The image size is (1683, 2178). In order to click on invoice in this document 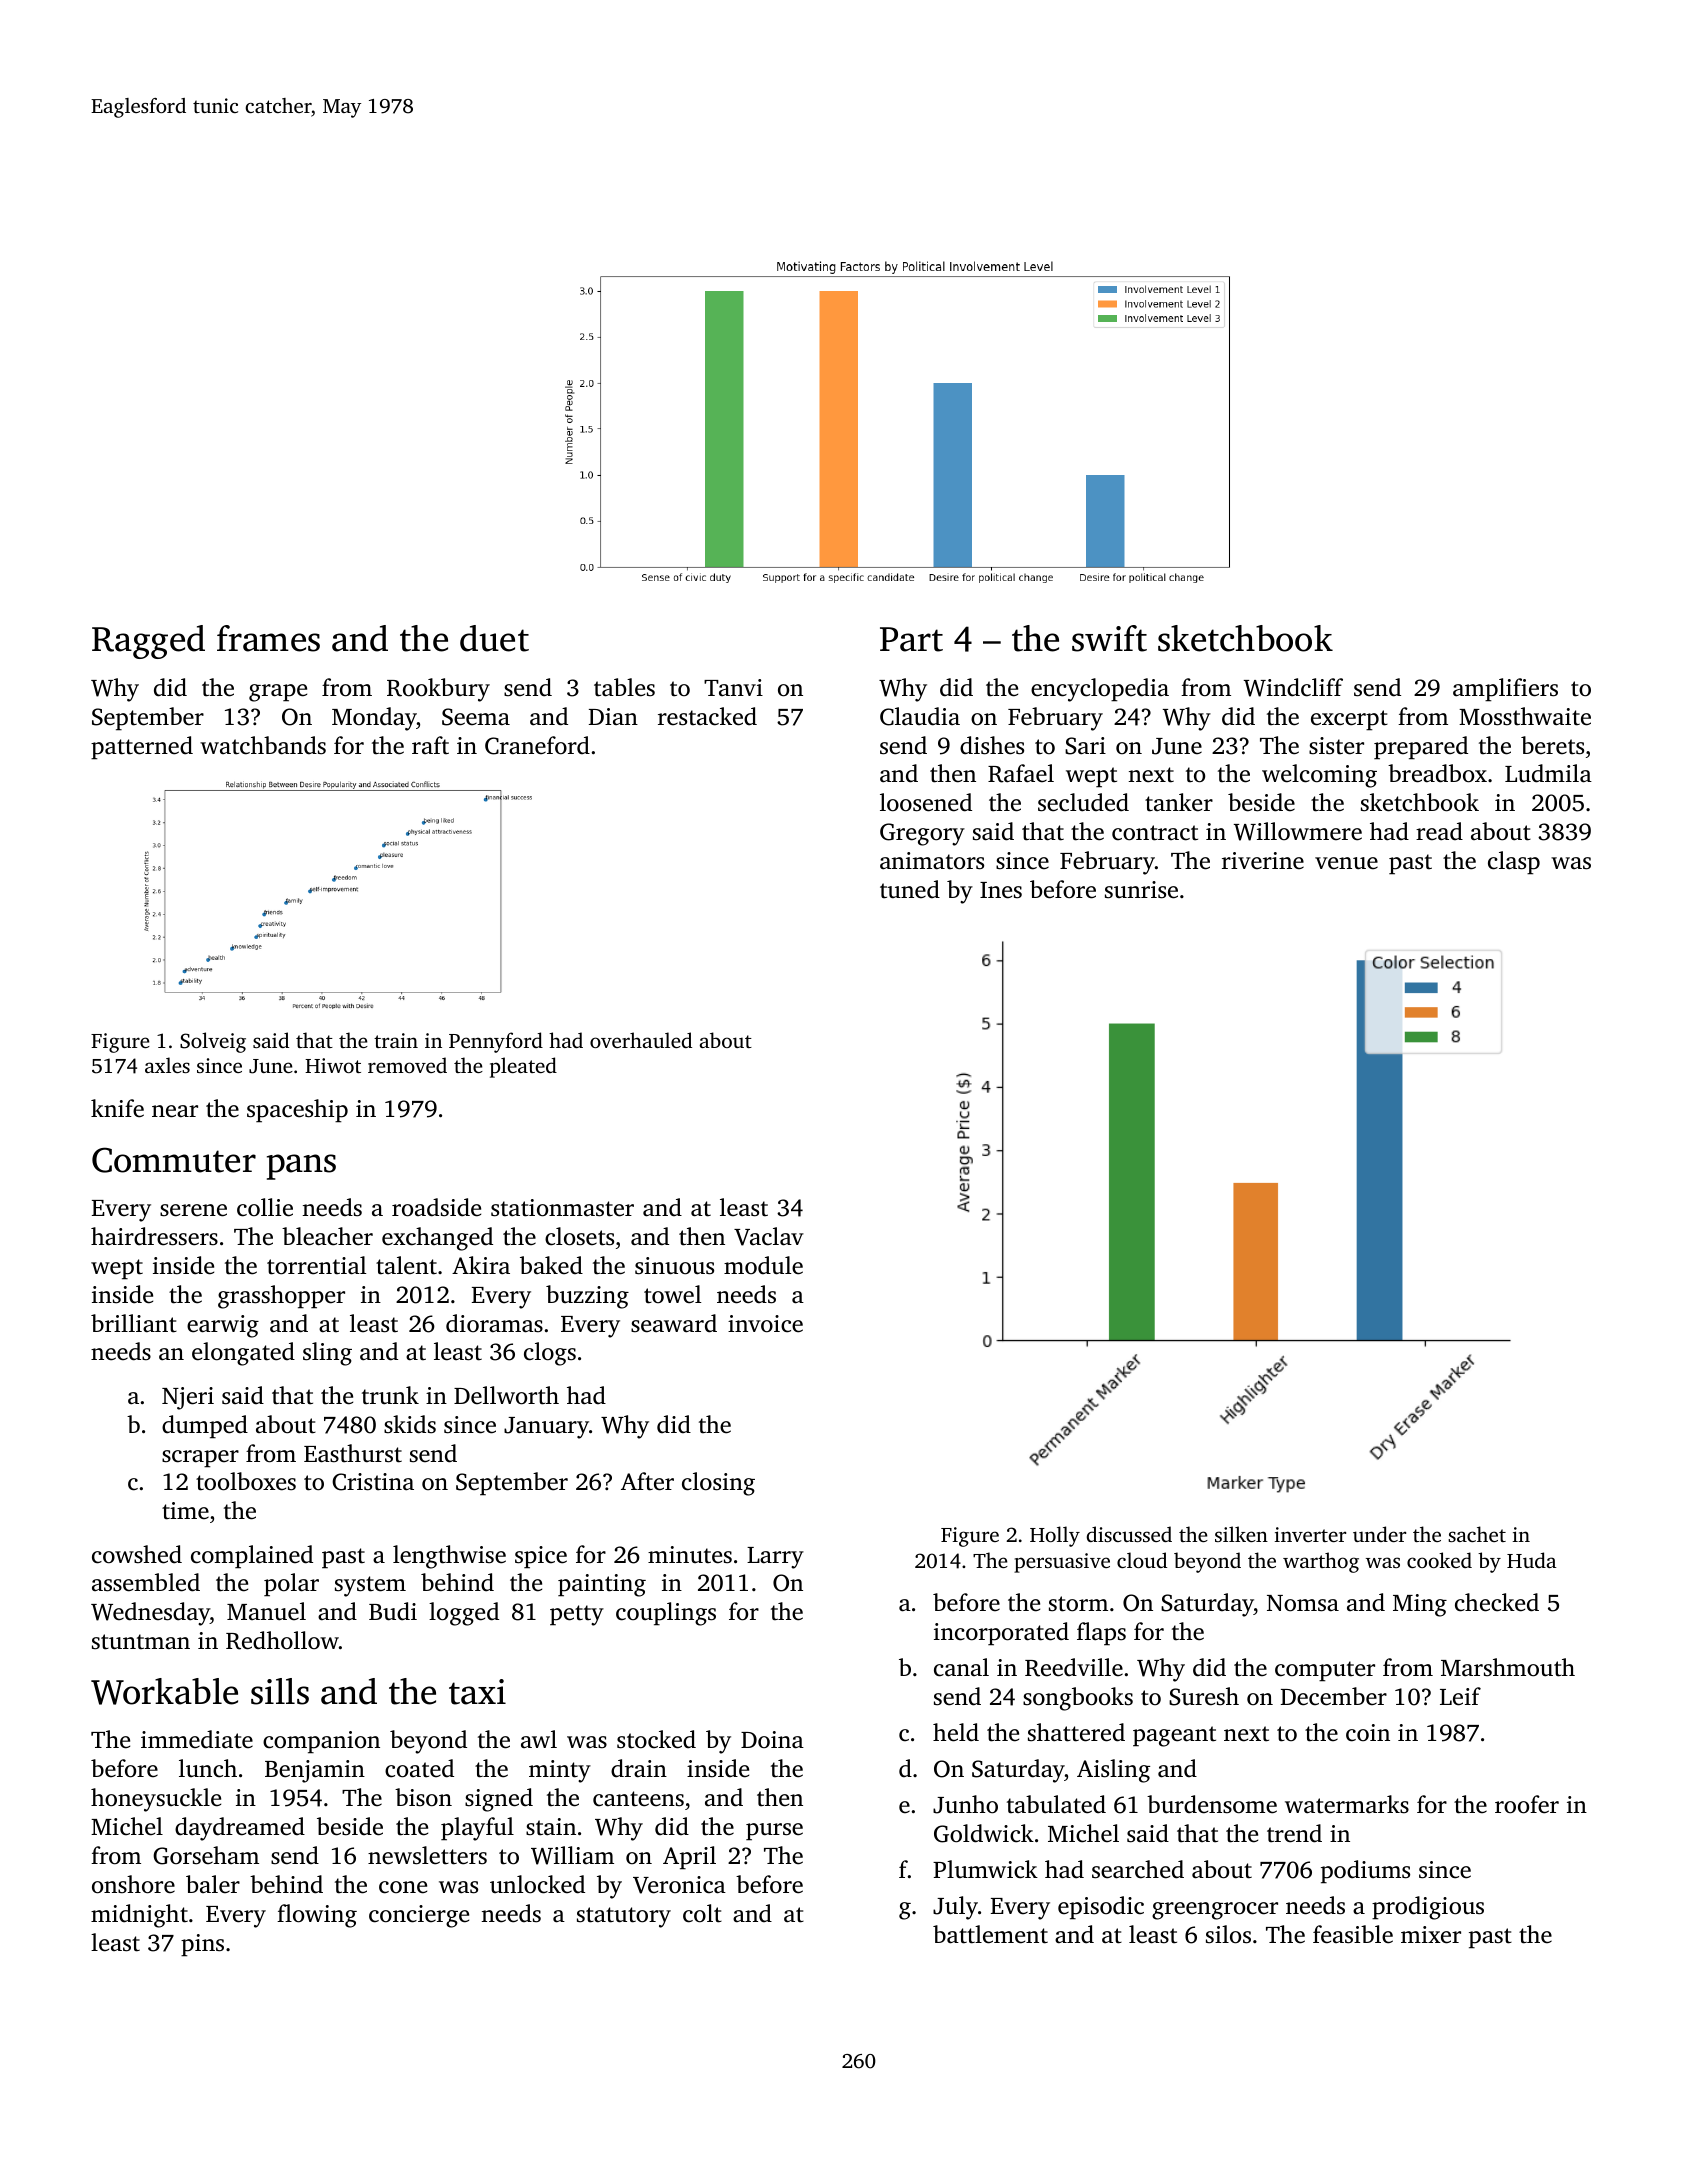, I will do `click(765, 1324)`.
